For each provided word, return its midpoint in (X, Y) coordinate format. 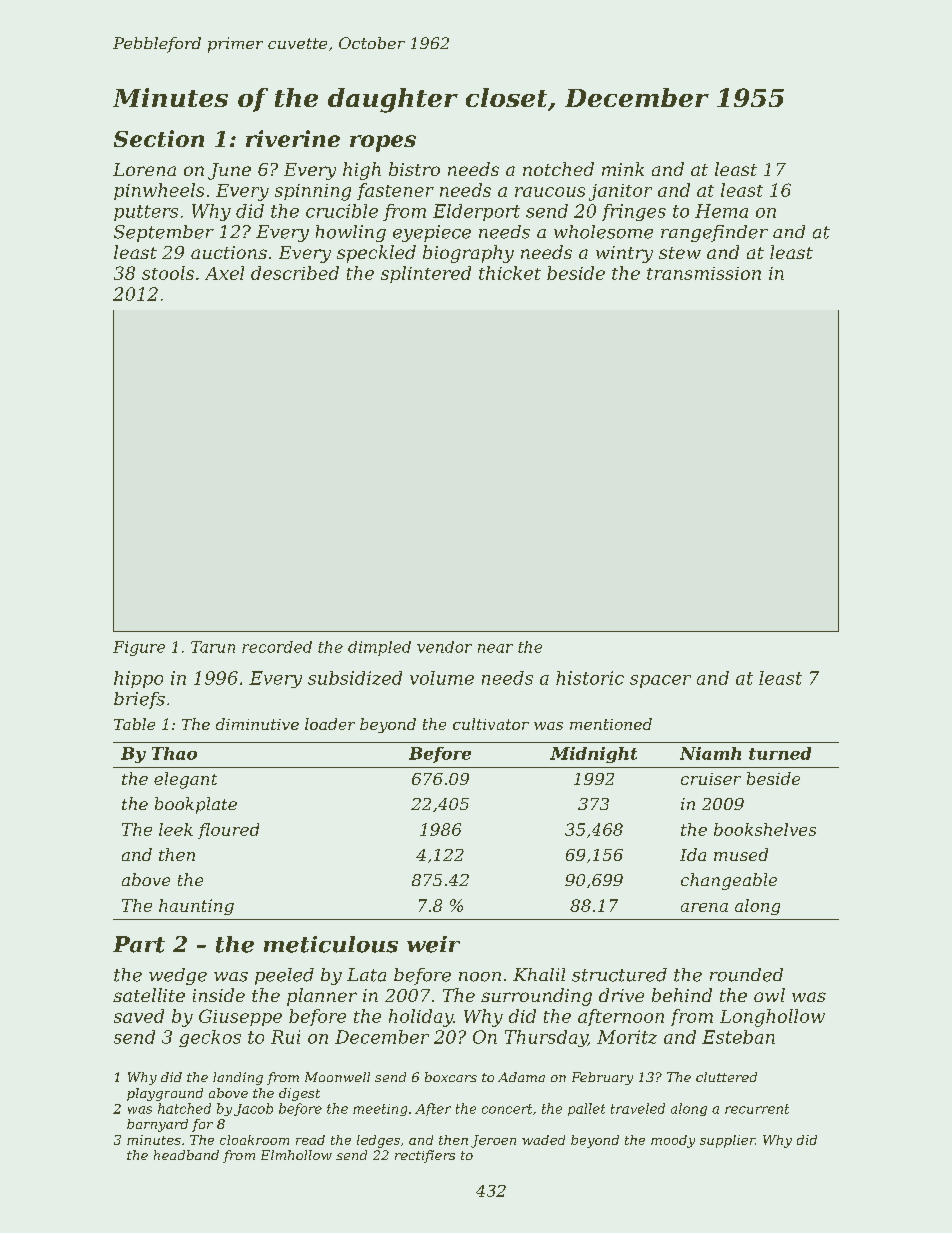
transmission (704, 273)
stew (680, 253)
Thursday (546, 1038)
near (495, 648)
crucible (342, 211)
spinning (313, 192)
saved (139, 1016)
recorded (277, 647)
